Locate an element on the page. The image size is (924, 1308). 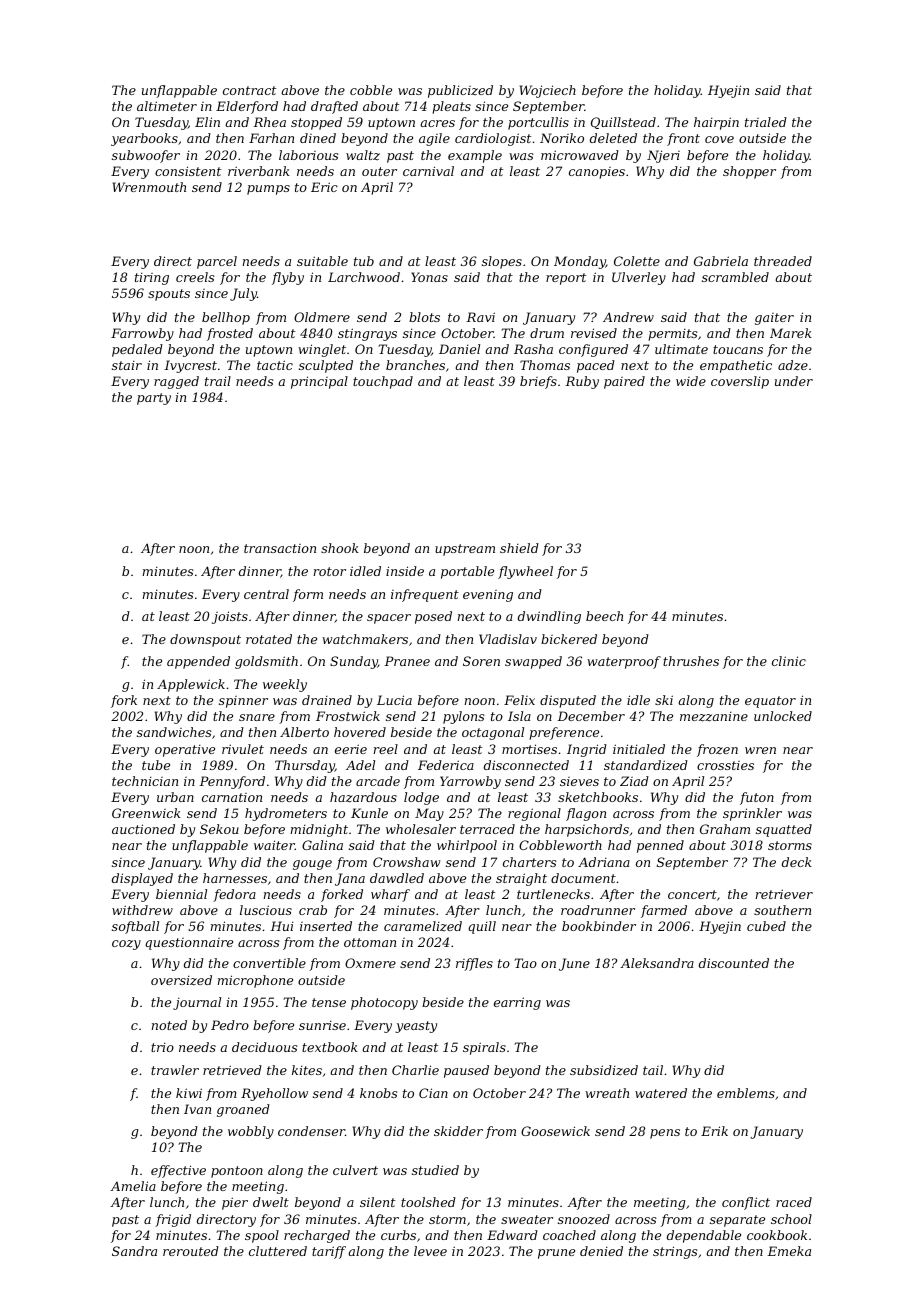
riffles is located at coordinates (474, 964).
